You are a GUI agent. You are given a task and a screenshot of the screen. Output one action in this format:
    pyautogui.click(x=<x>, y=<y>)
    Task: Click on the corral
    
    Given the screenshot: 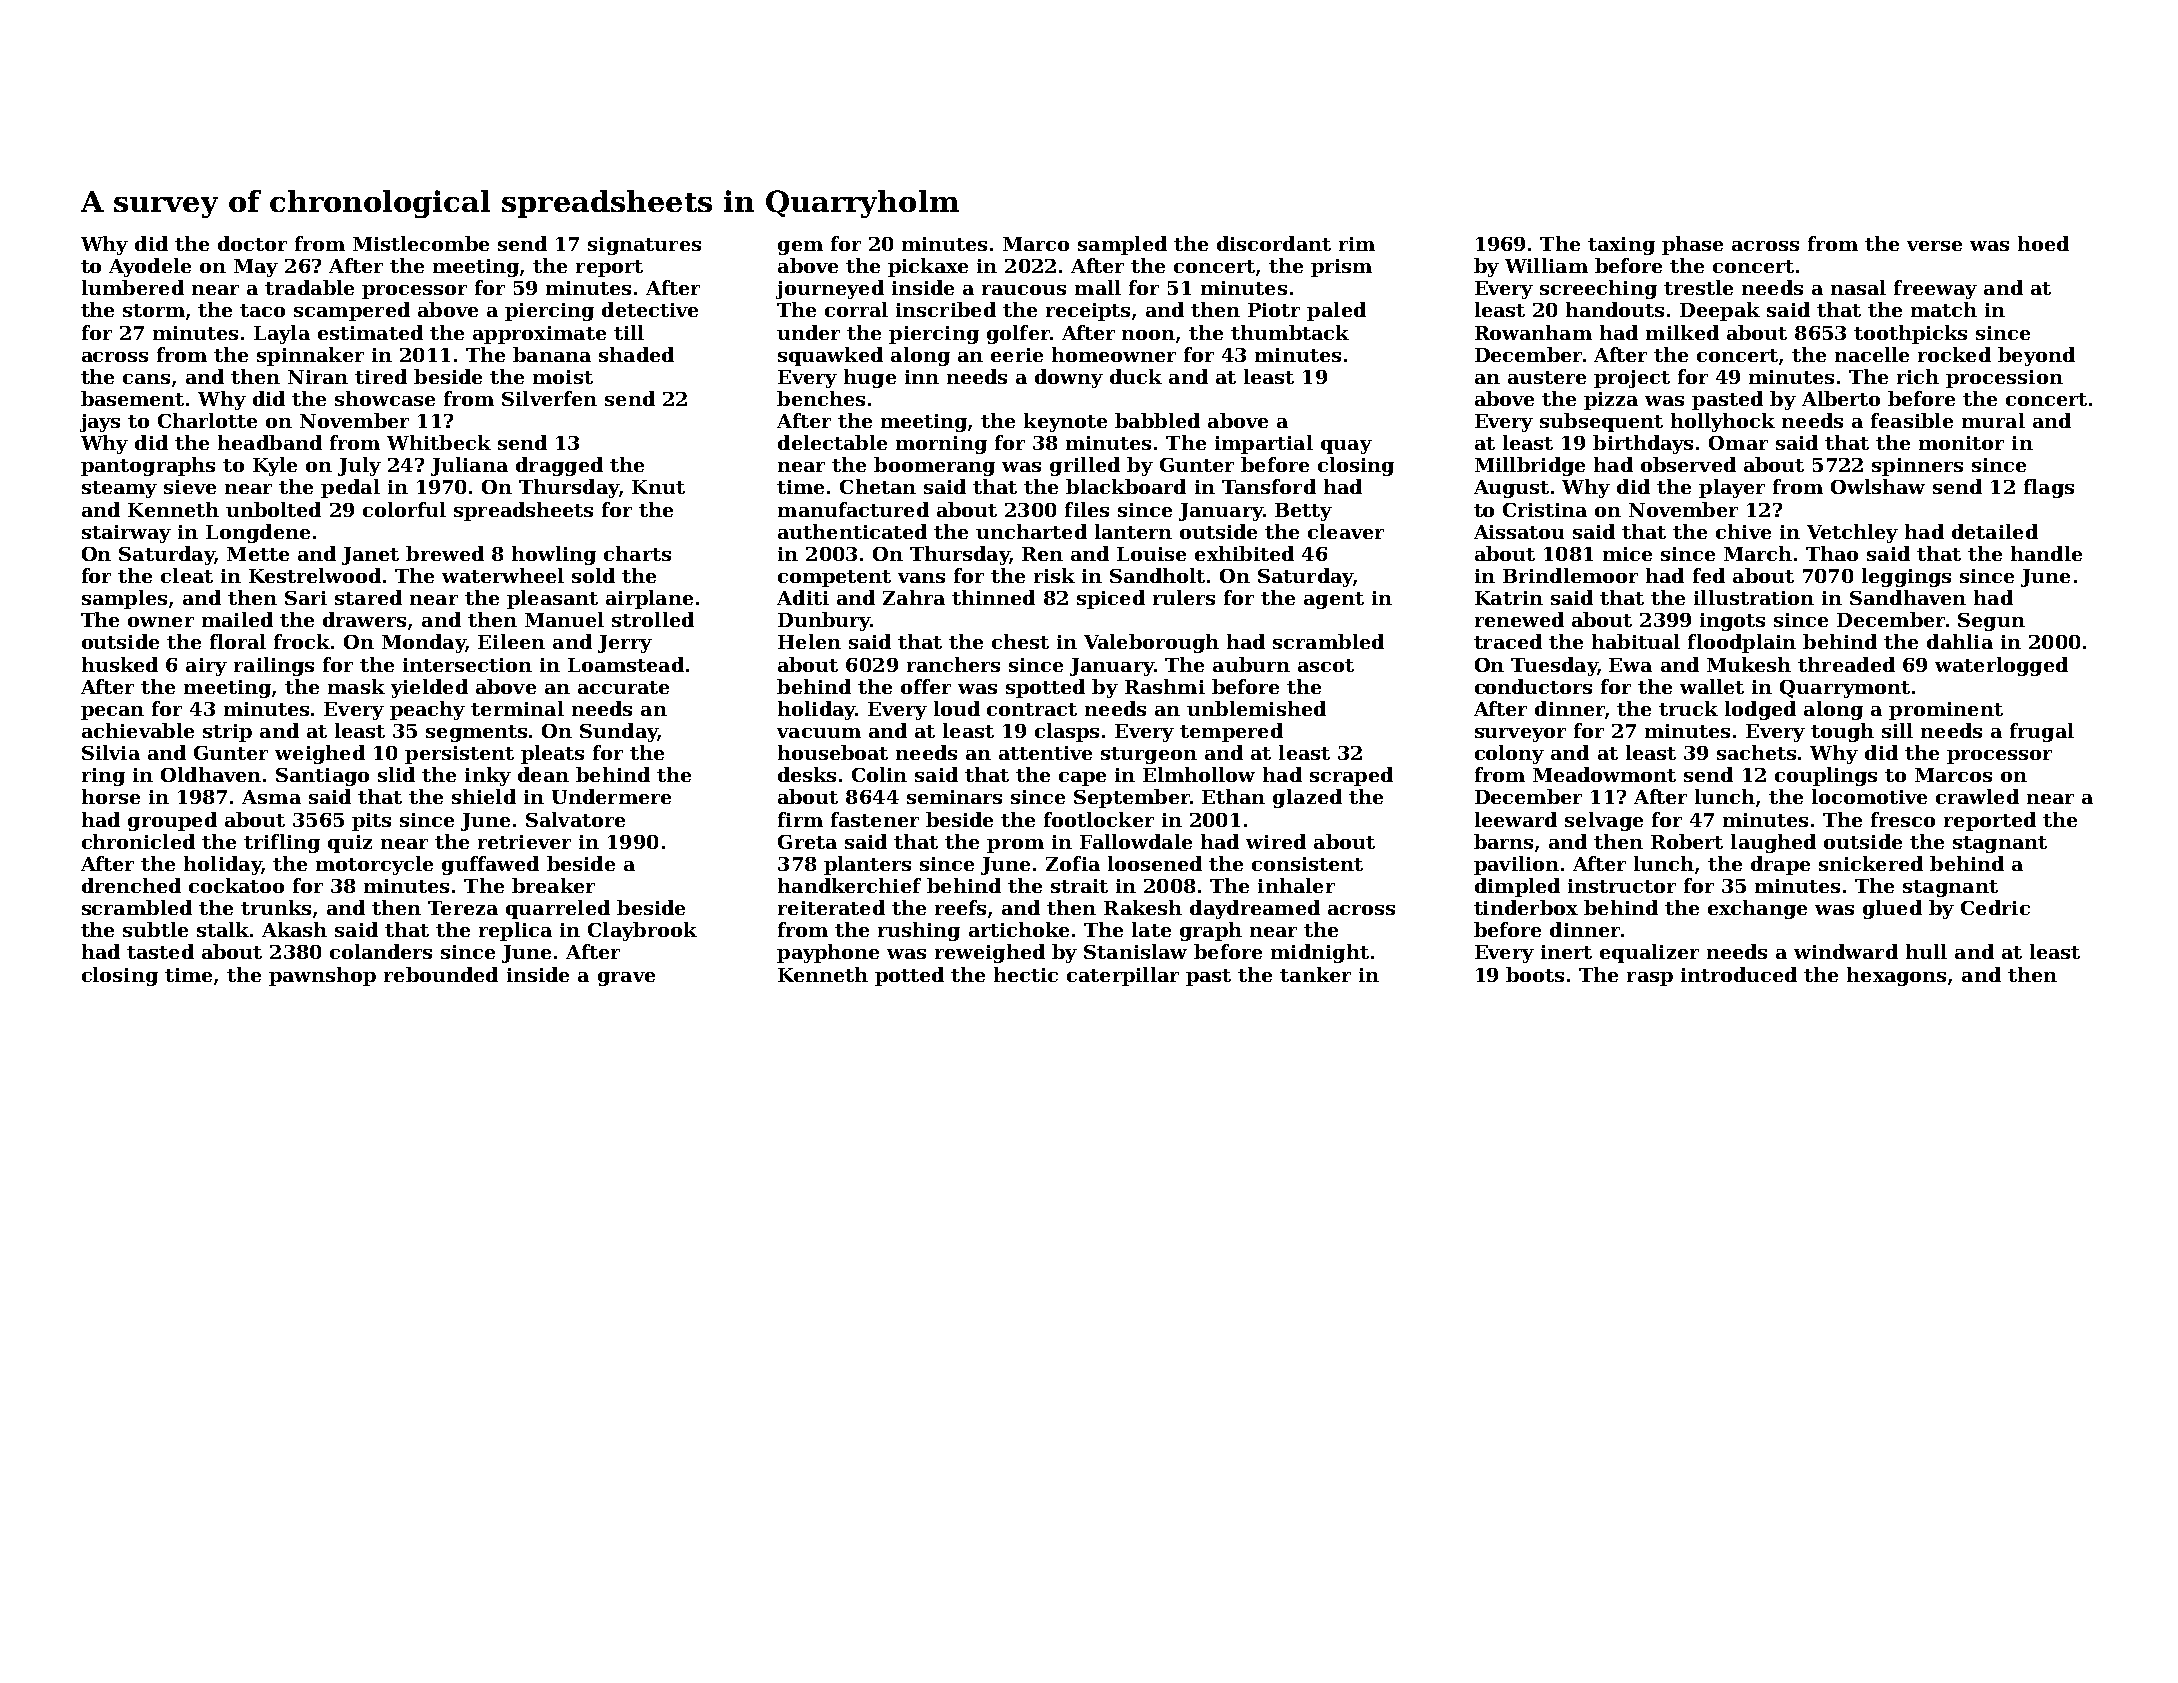 What is the action you would take?
    pyautogui.click(x=856, y=309)
